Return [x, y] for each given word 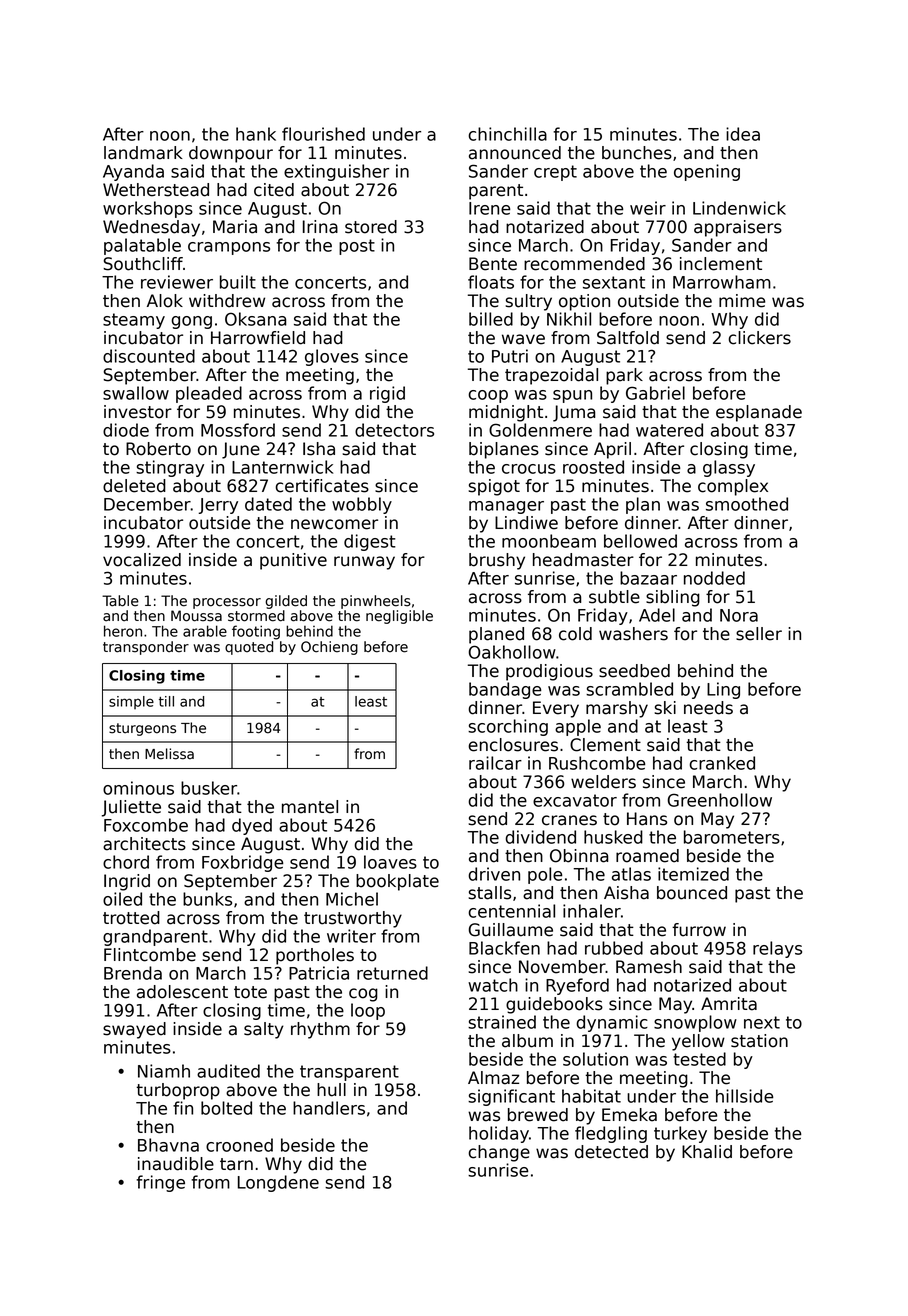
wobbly [362, 505]
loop [368, 1011]
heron [123, 631]
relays [777, 949]
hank [256, 134]
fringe [160, 1183]
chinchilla [507, 134]
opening [707, 172]
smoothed [747, 504]
